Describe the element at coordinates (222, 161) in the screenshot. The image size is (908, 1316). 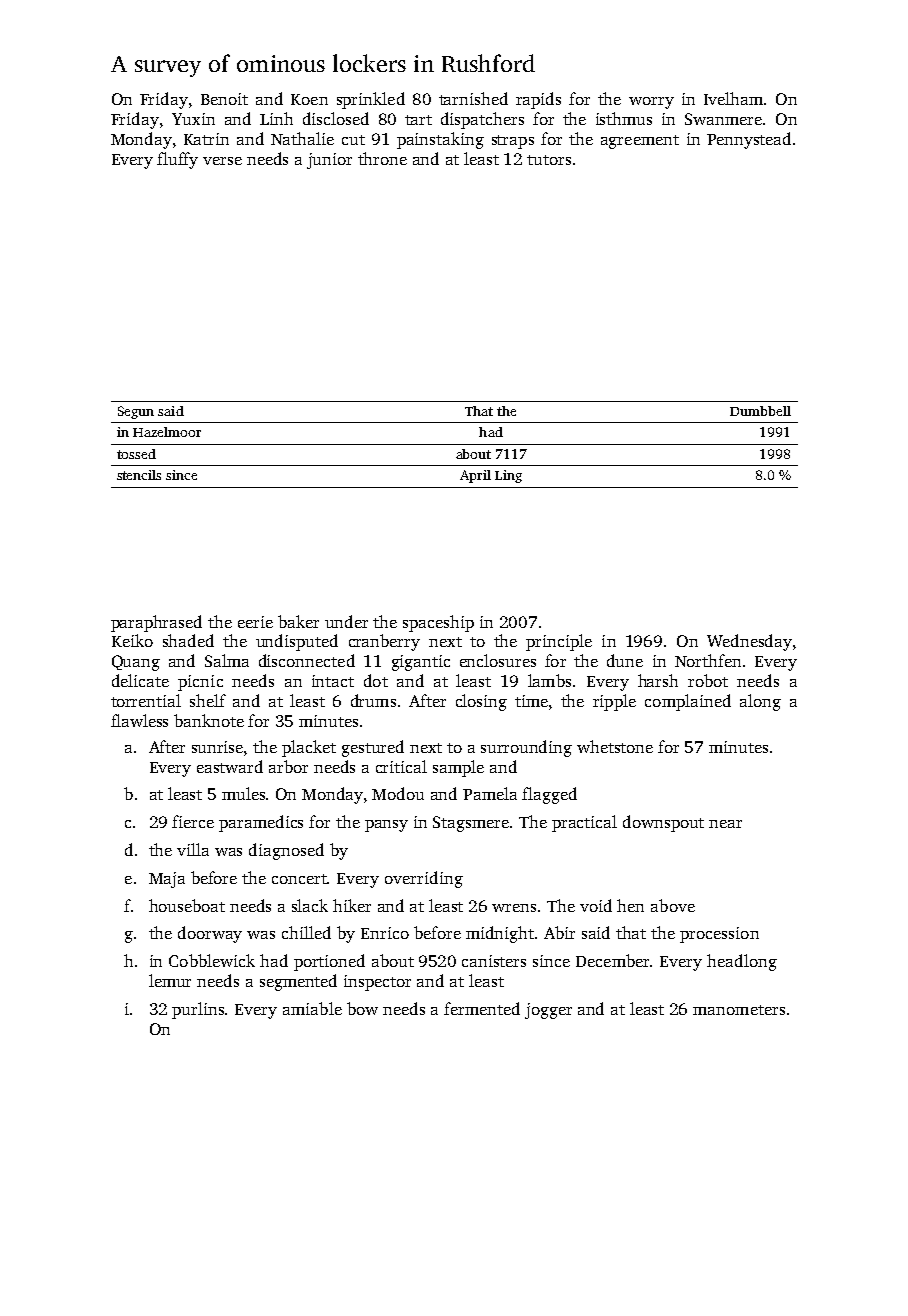
I see `verse` at that location.
